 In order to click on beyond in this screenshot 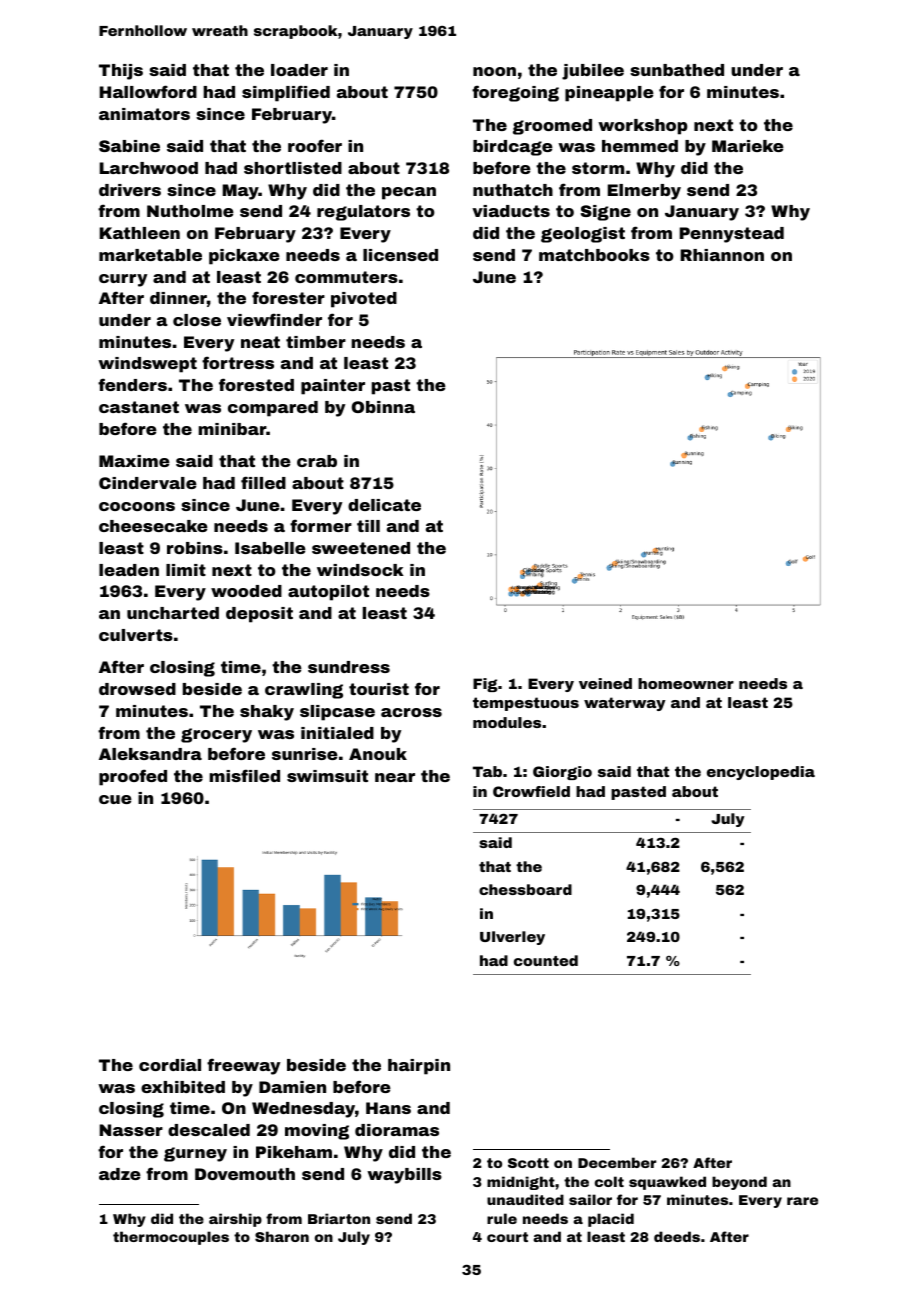, I will do `click(739, 1183)`.
